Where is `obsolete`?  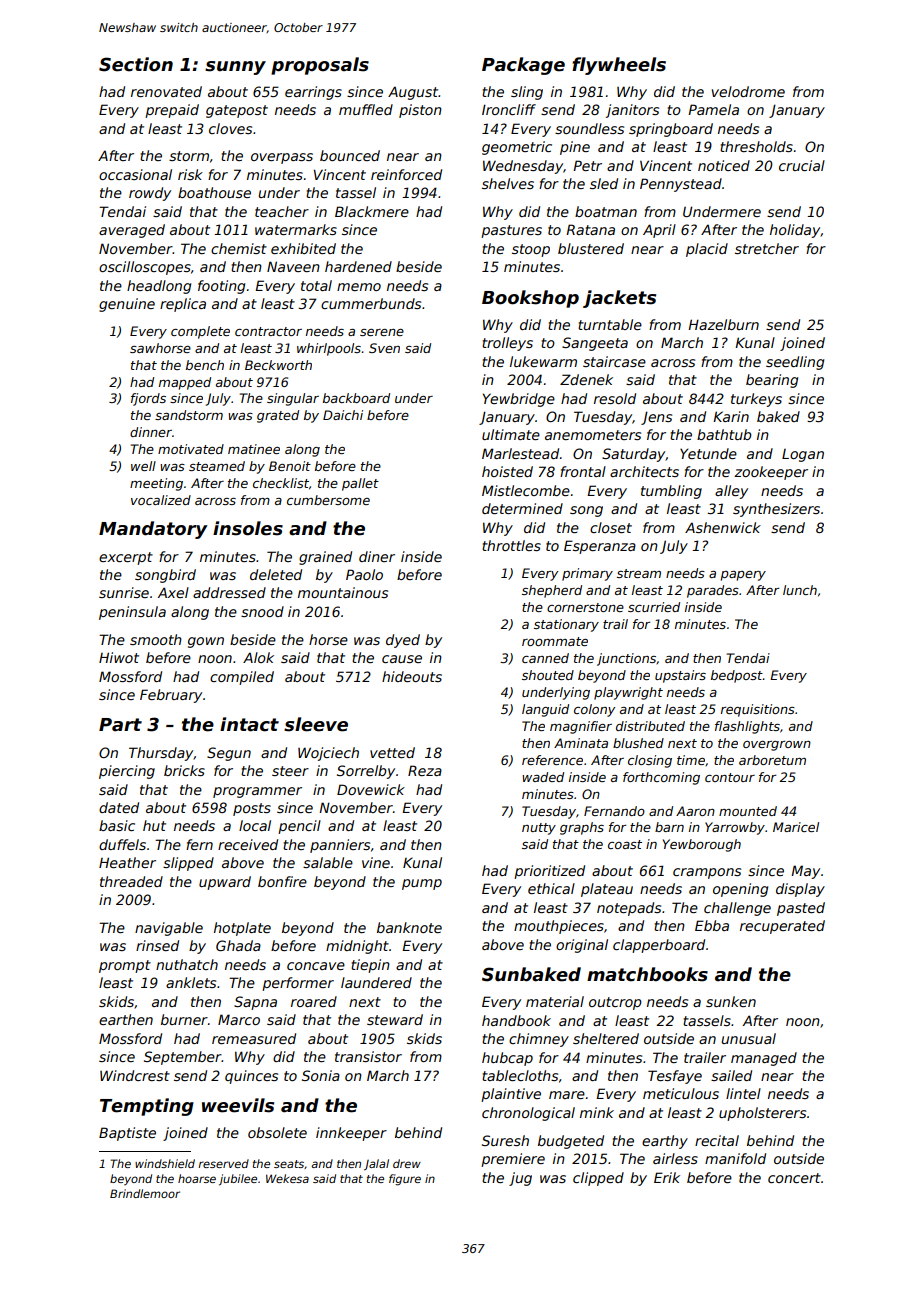 obsolete is located at coordinates (277, 1132).
